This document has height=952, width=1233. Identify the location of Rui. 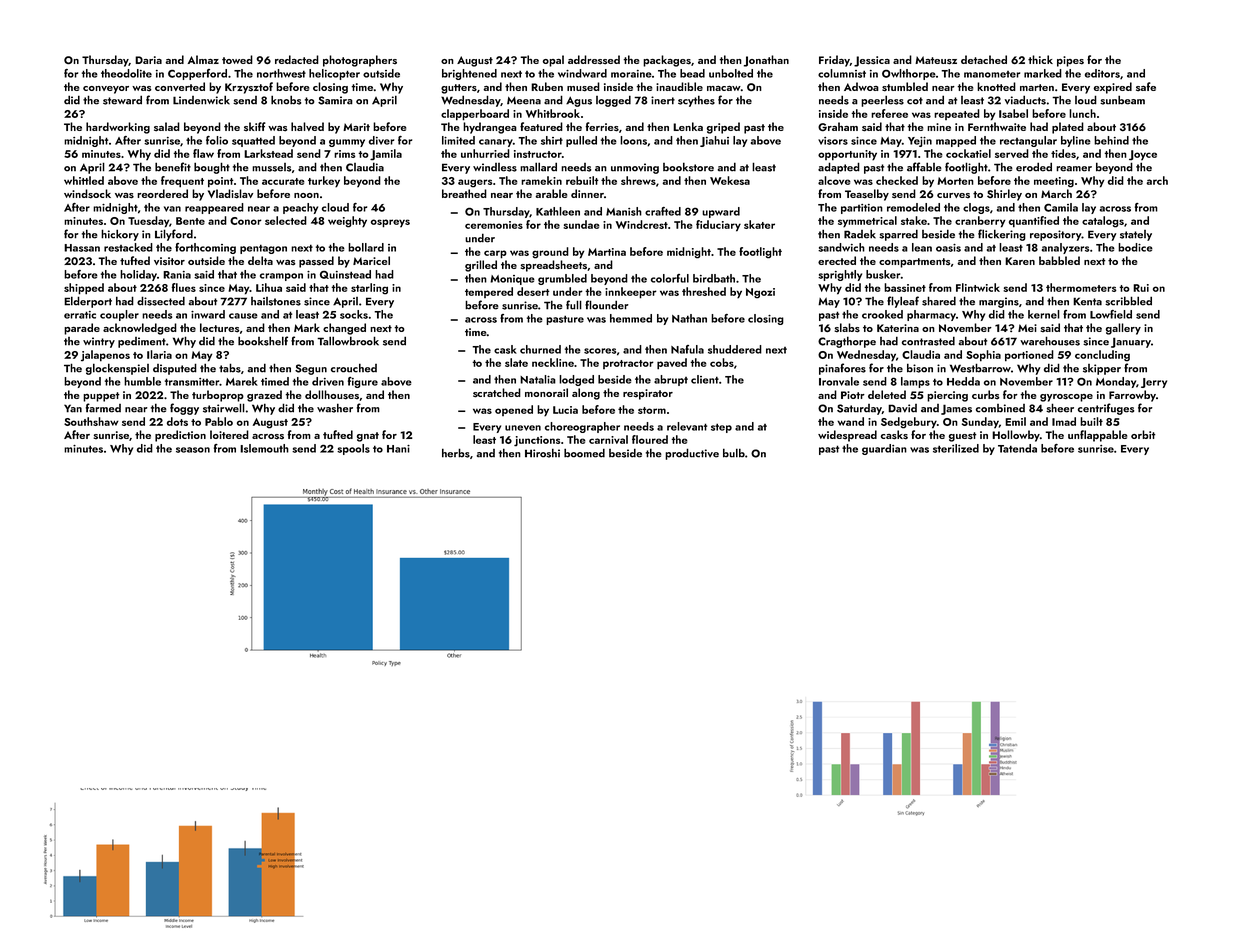
(1141, 288).
